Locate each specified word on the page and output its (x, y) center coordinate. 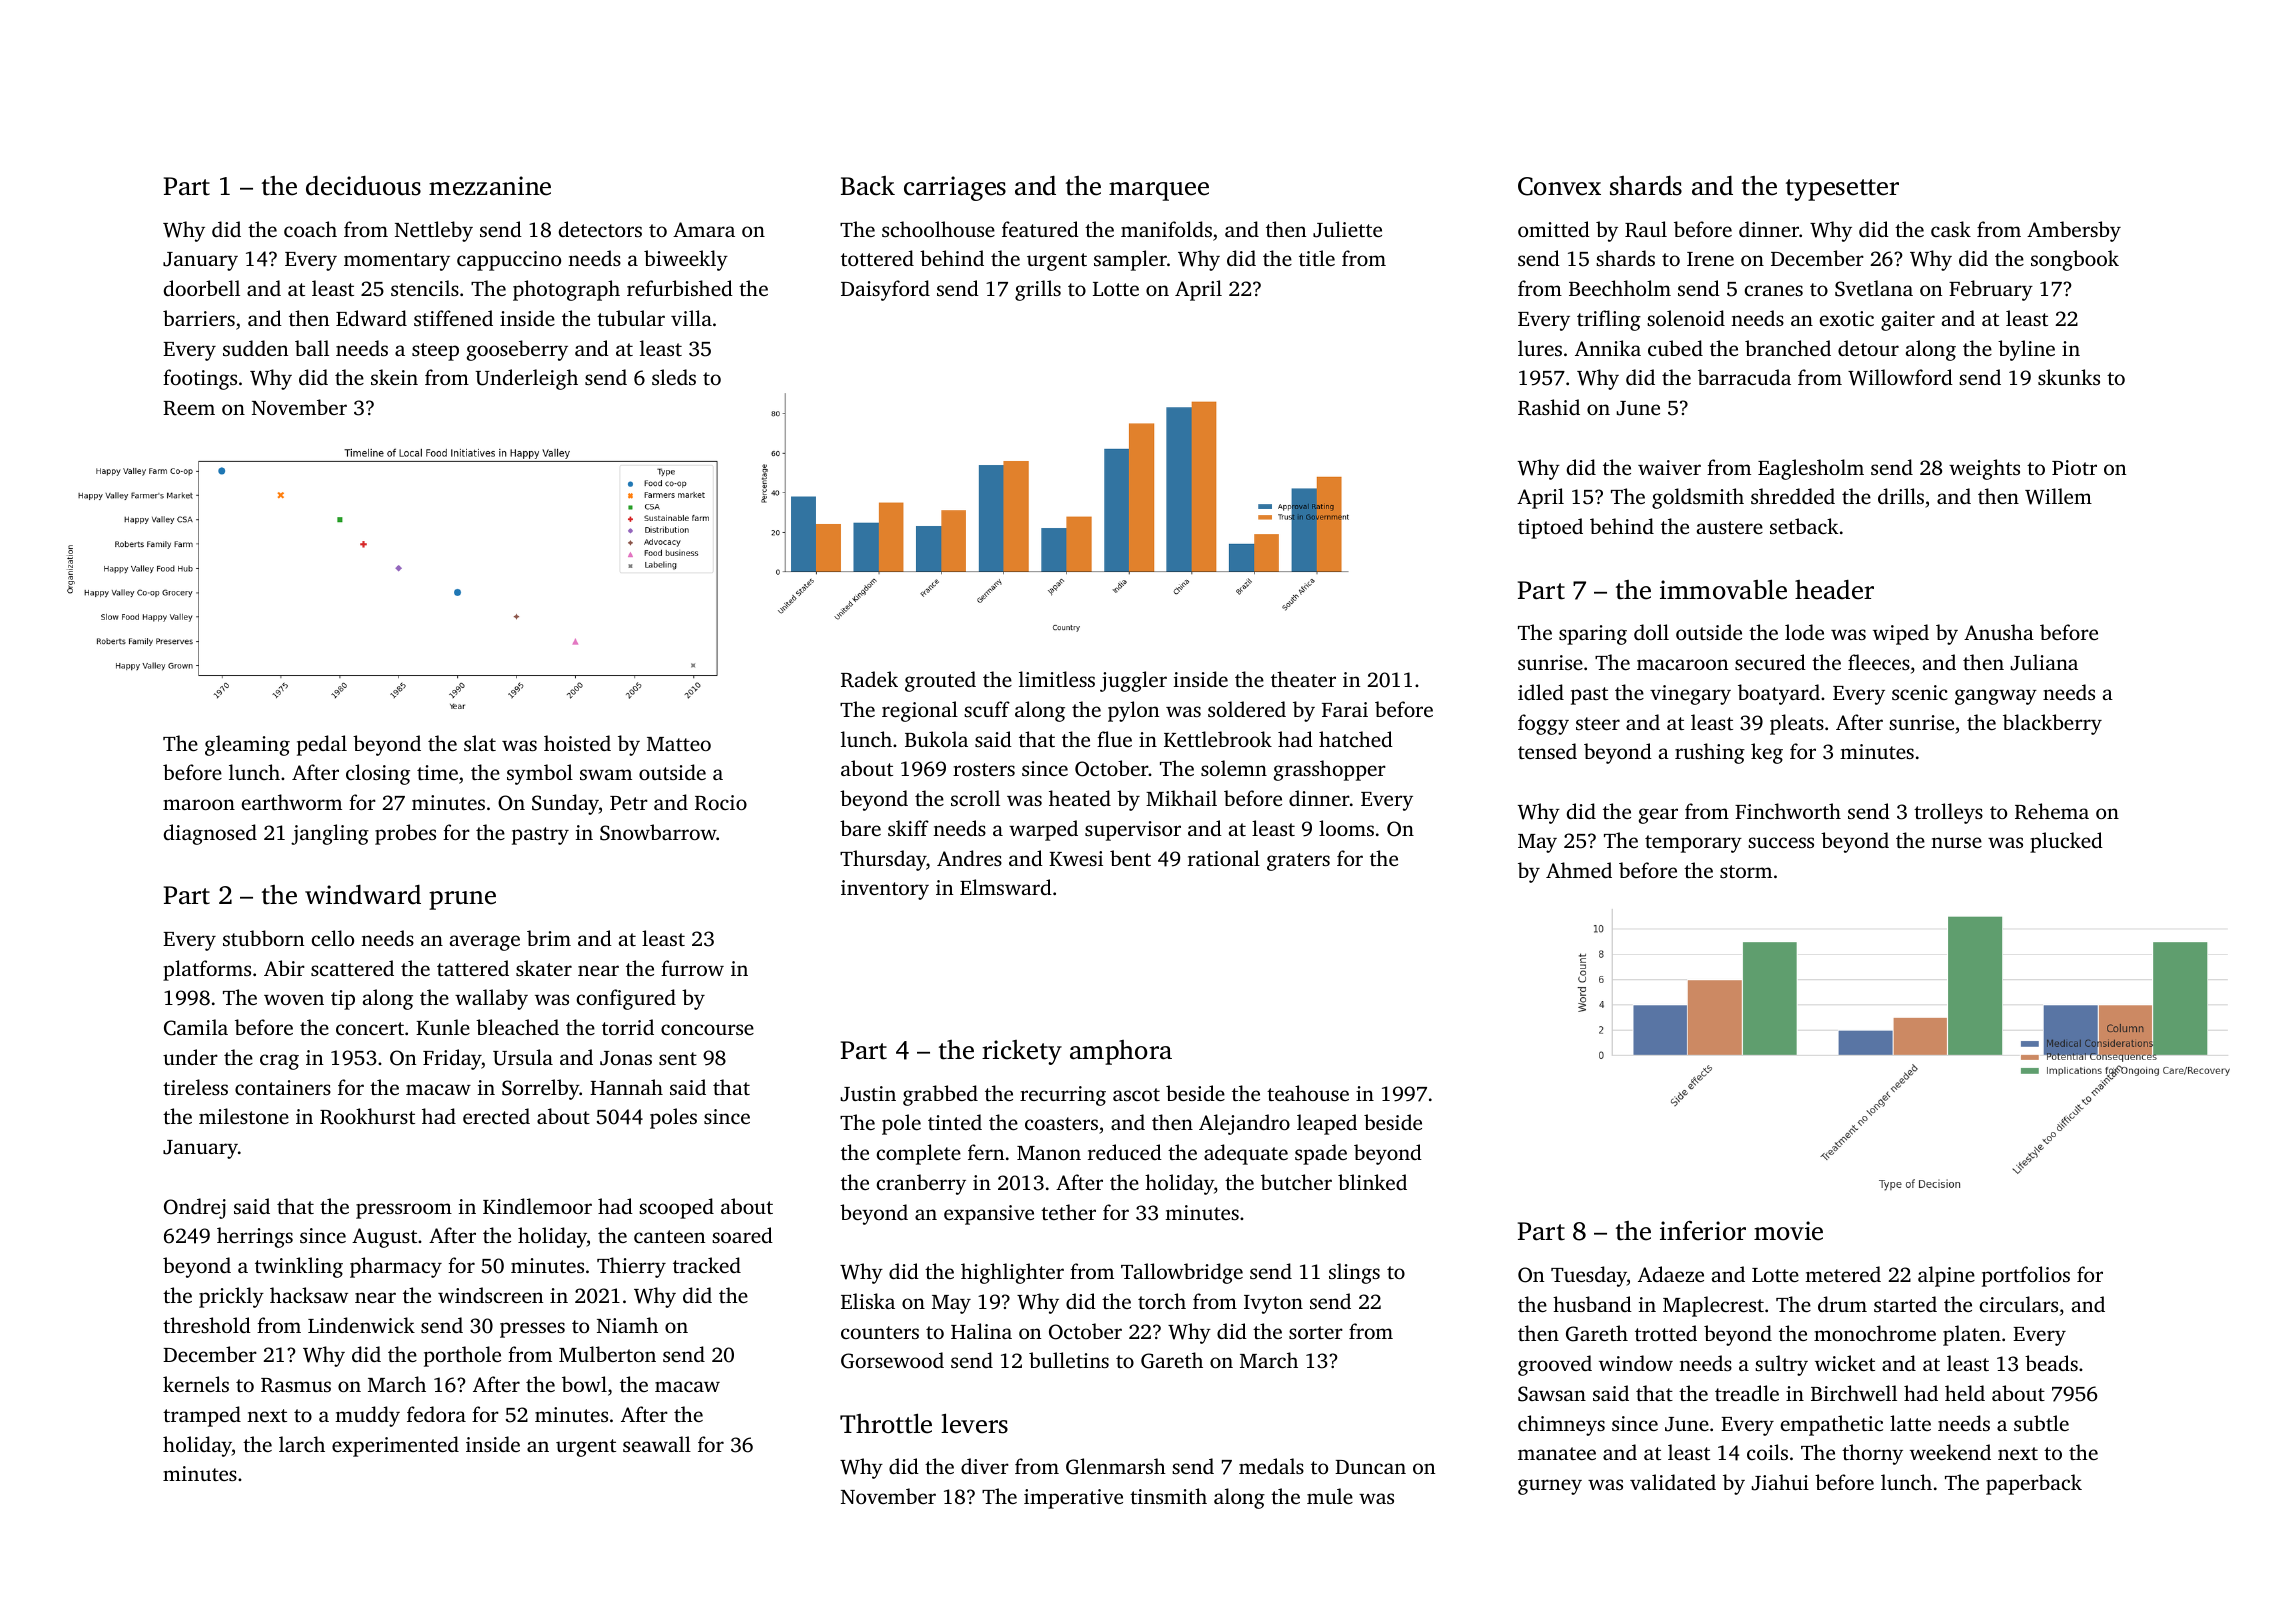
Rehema (2052, 811)
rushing (1710, 753)
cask (1951, 229)
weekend (1950, 1452)
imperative (1073, 1499)
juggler (1133, 681)
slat (480, 743)
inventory (885, 890)
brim (549, 938)
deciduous (363, 186)
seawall (657, 1444)
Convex (1559, 186)
